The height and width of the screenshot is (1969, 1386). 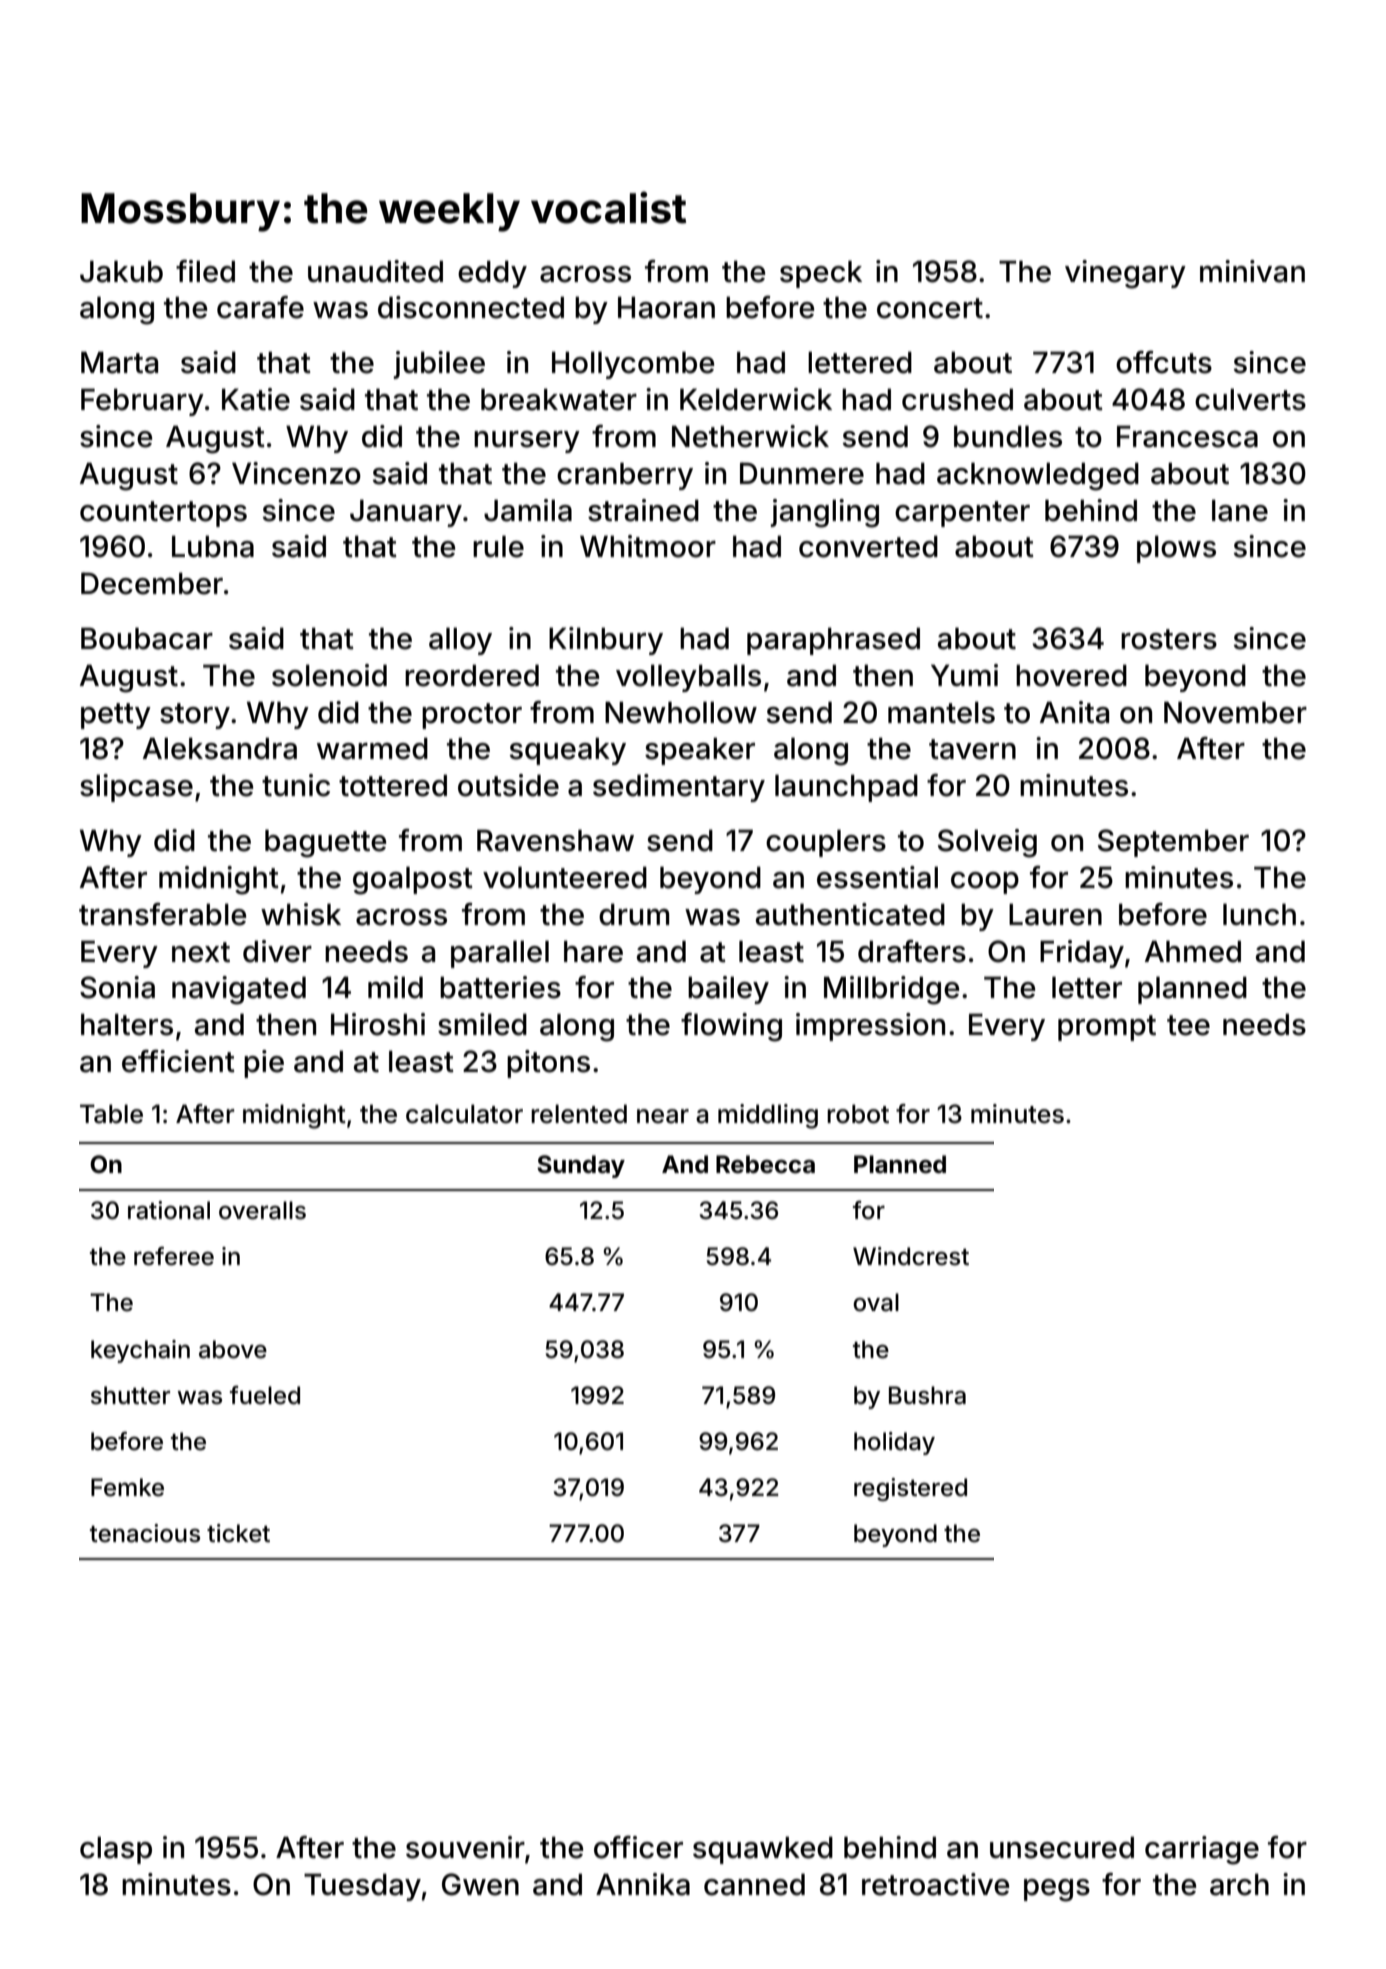 What do you see at coordinates (821, 274) in the screenshot?
I see `speck` at bounding box center [821, 274].
